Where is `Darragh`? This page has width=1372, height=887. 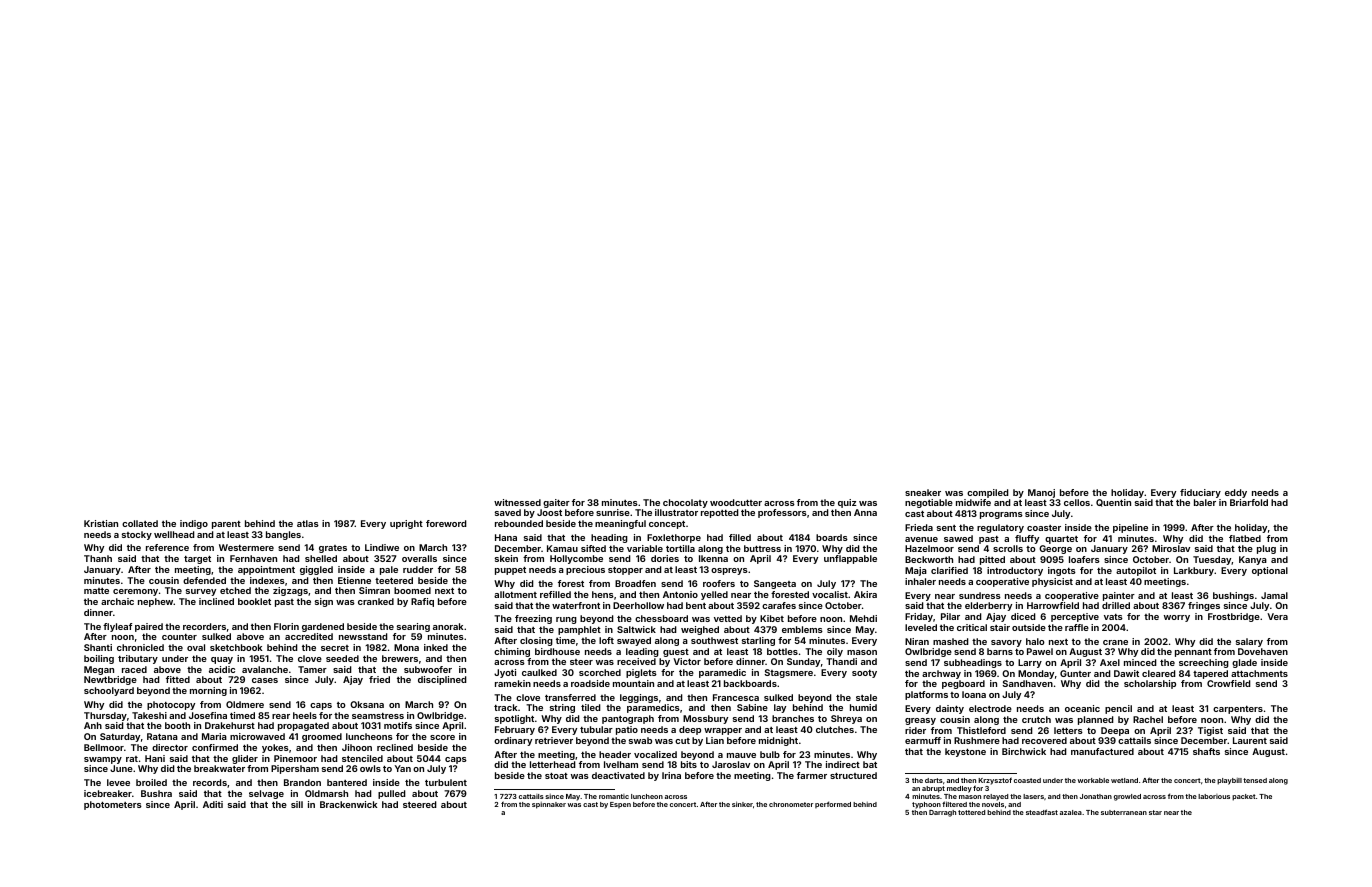 Darragh is located at coordinates (942, 813).
